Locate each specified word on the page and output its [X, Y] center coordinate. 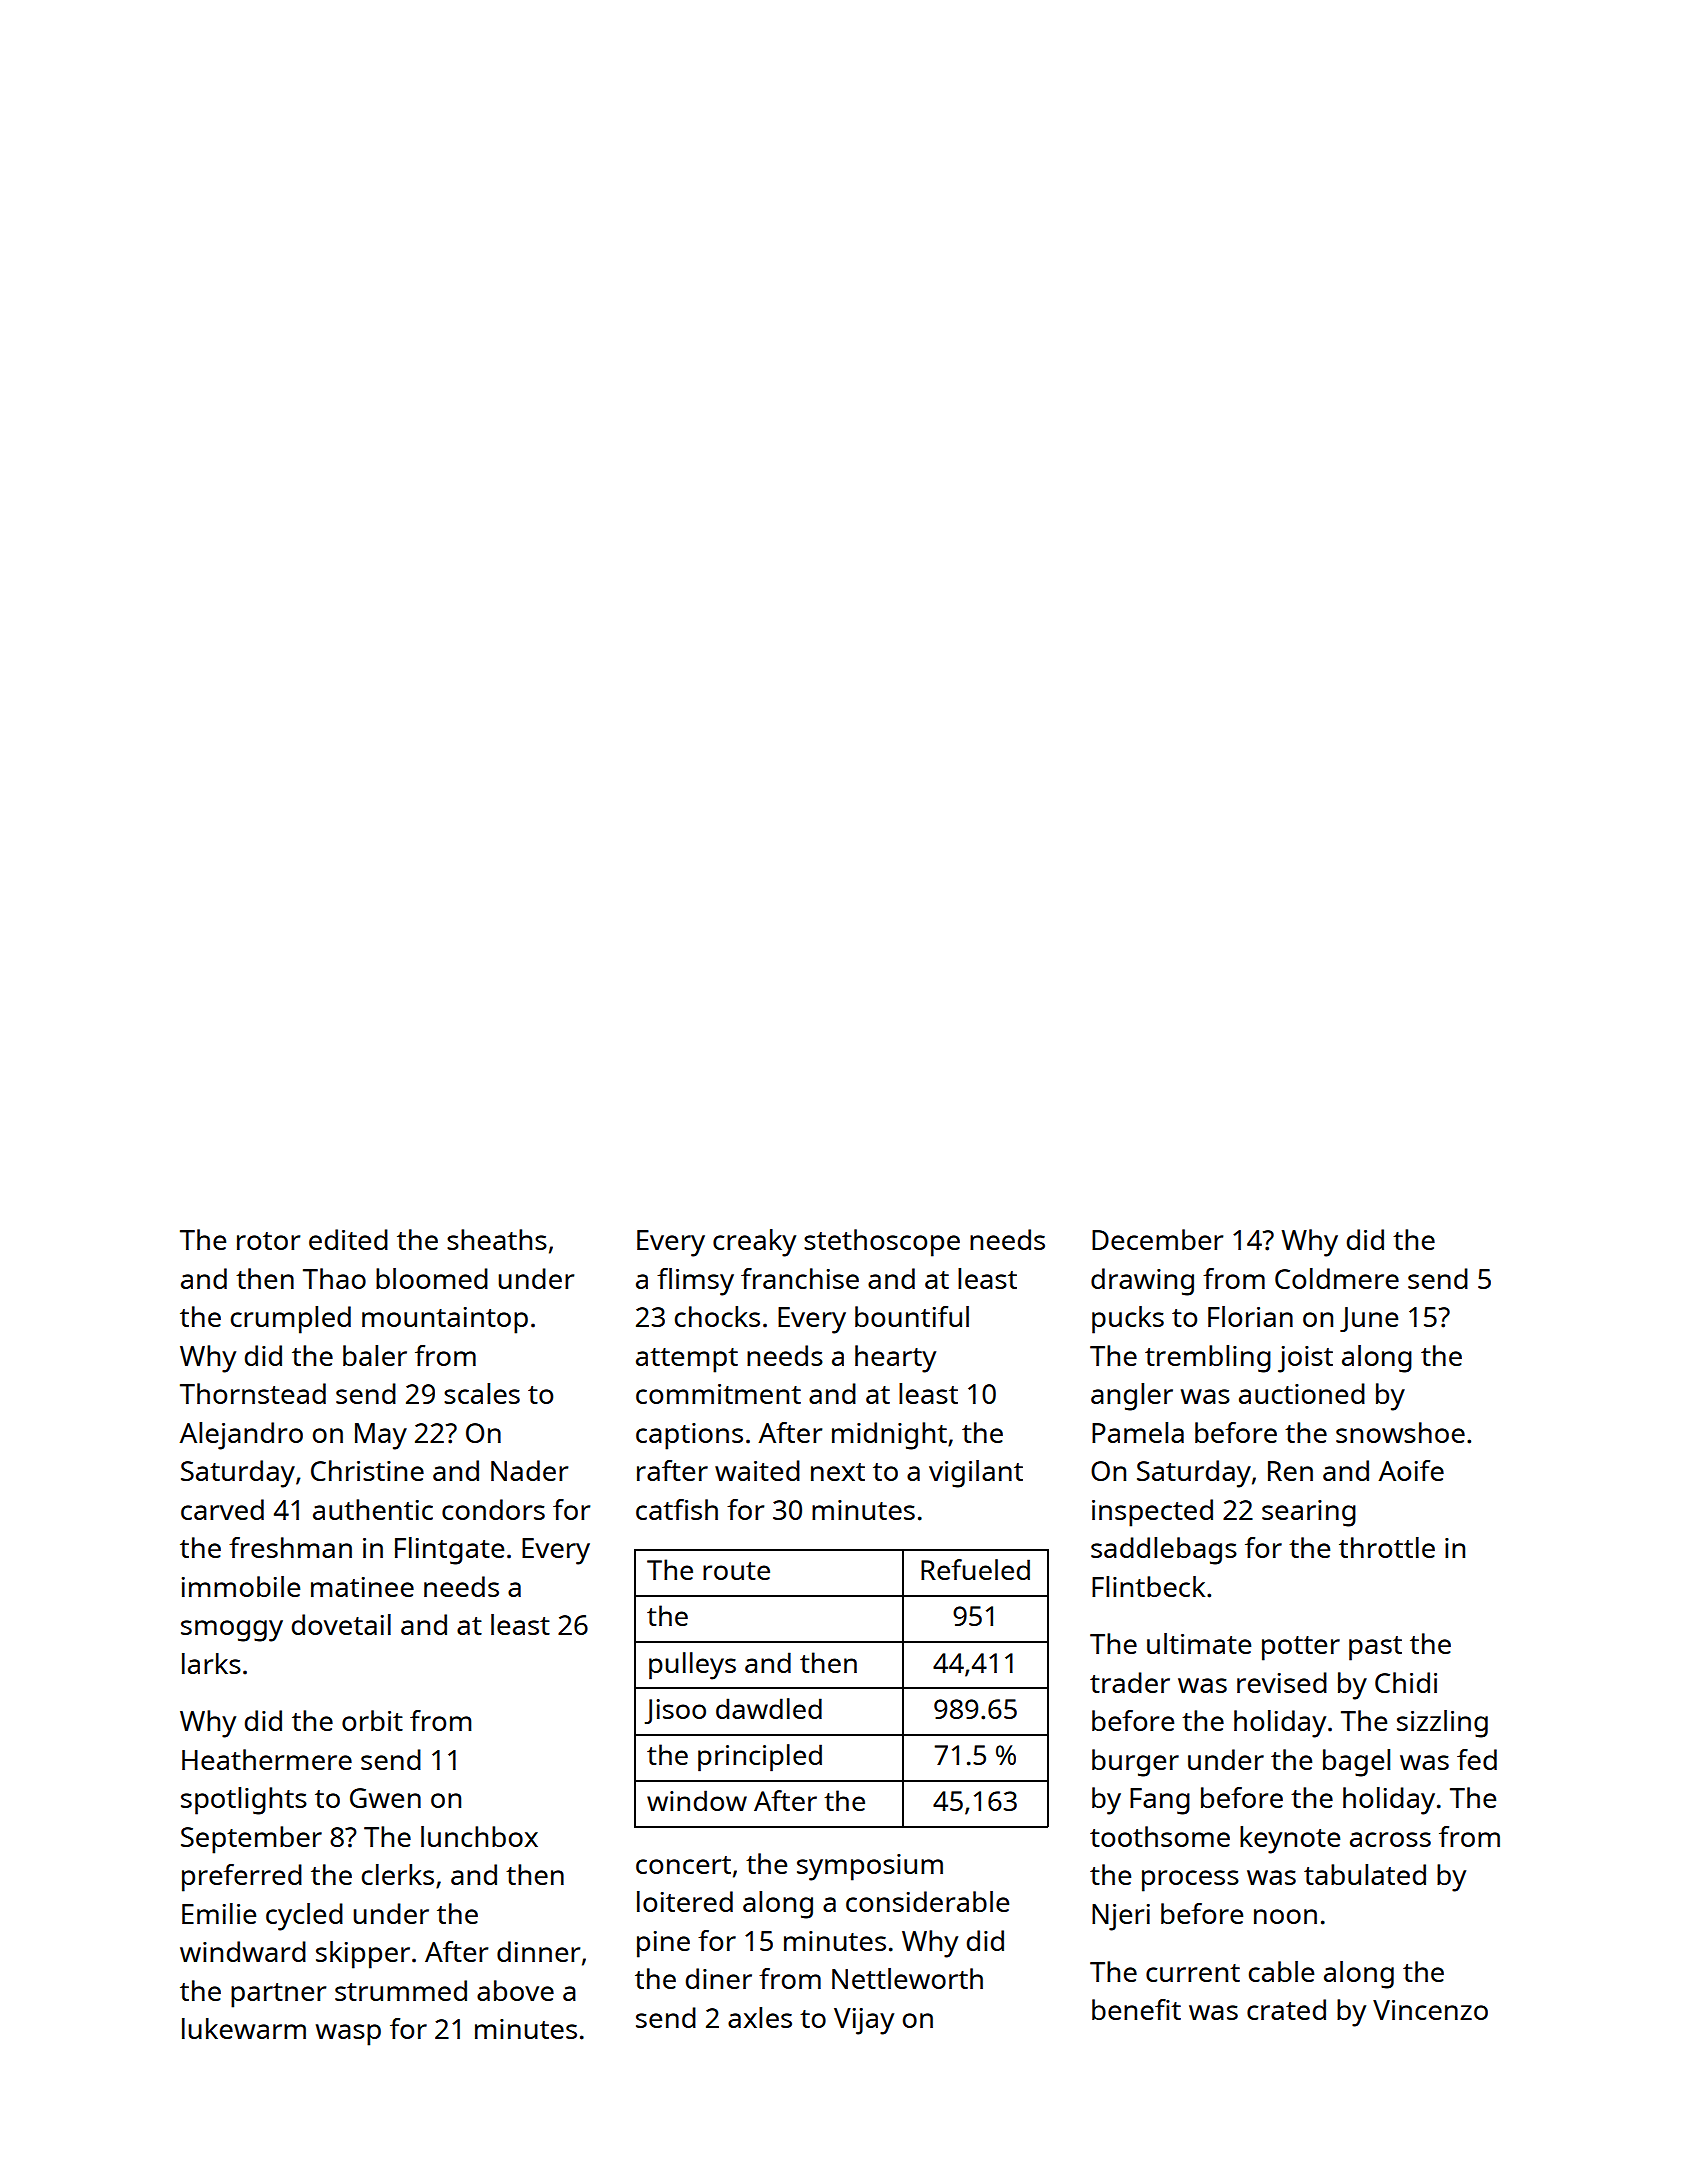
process [1190, 1881]
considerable [927, 1901]
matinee [362, 1587]
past [1375, 1648]
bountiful [912, 1316]
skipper [363, 1955]
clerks [398, 1874]
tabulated [1365, 1874]
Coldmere [1337, 1278]
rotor [268, 1241]
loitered [685, 1901]
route [736, 1571]
